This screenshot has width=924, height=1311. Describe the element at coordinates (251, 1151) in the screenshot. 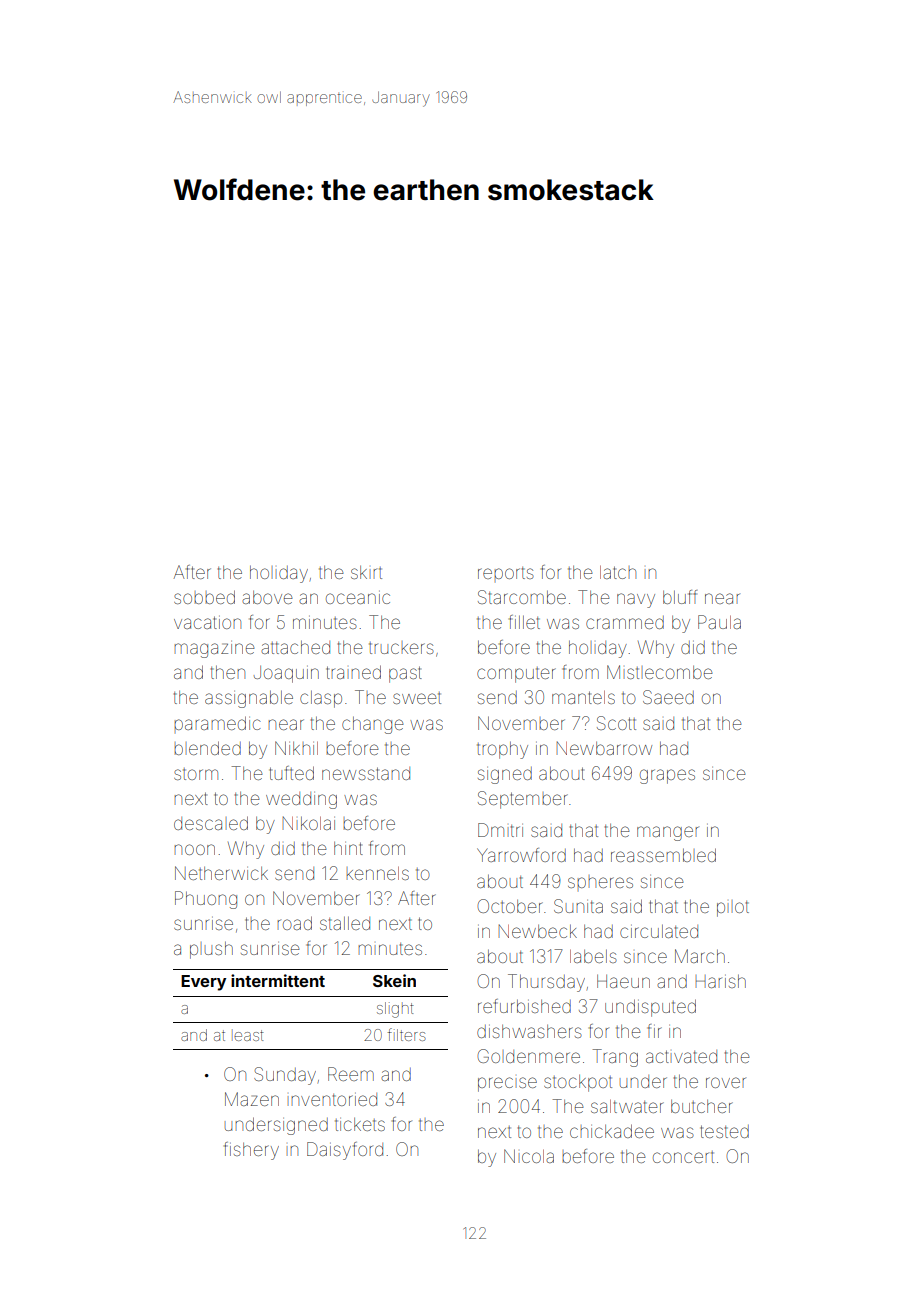

I see `fishery` at that location.
